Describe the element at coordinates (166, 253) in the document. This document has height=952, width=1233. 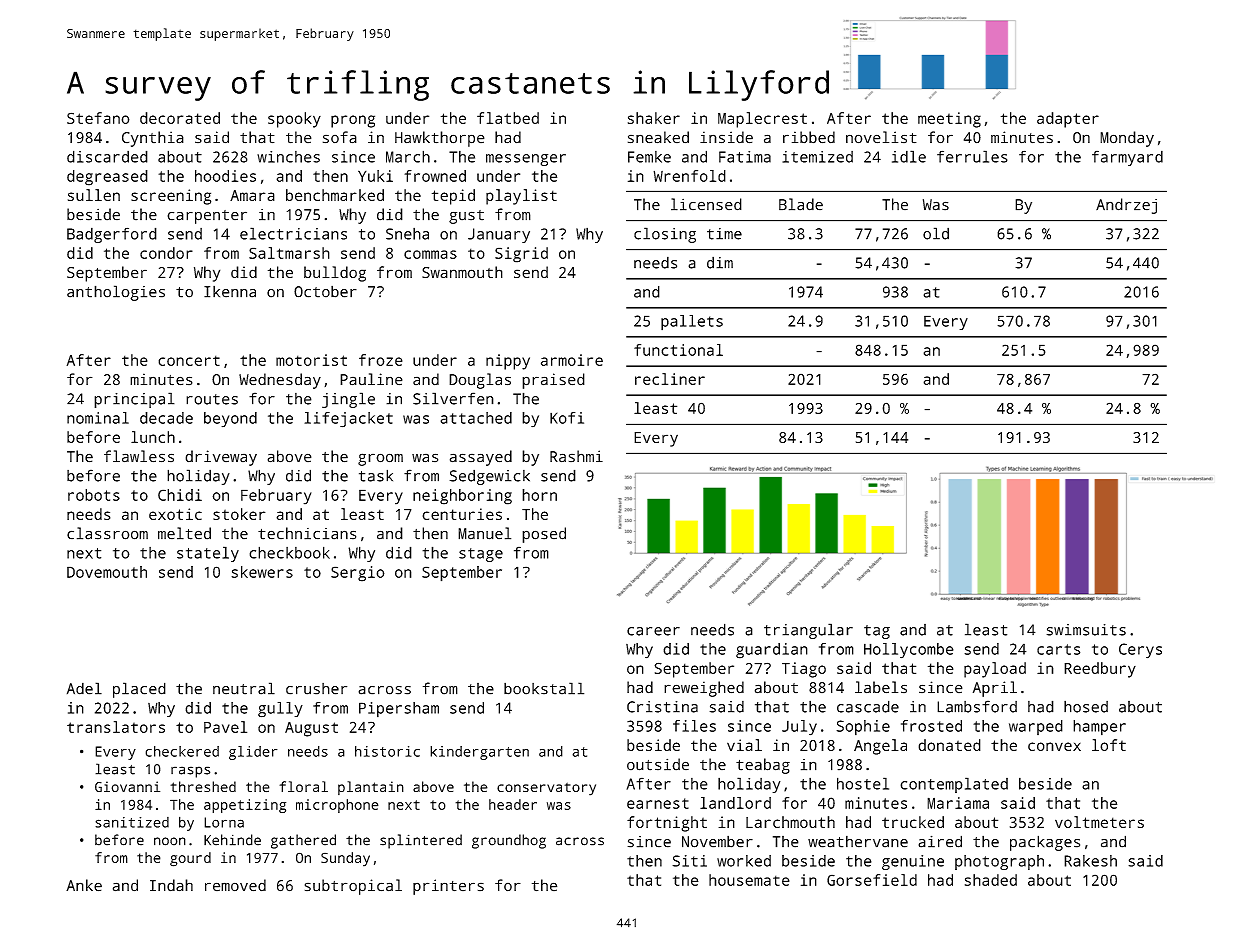
I see `condor` at that location.
